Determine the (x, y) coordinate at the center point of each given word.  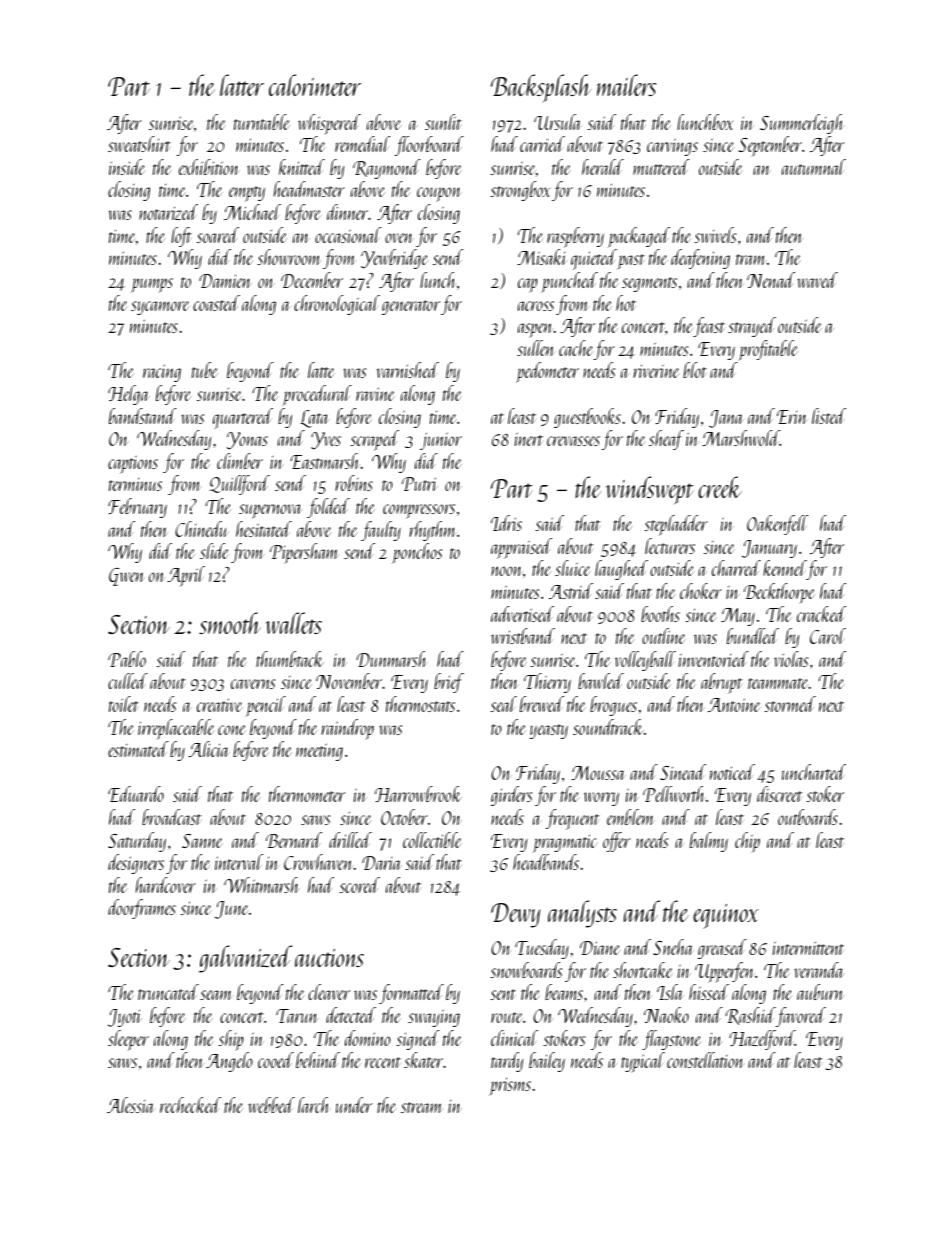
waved (817, 280)
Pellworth (674, 794)
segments (649, 284)
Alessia (131, 1105)
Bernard (294, 840)
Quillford (239, 485)
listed (829, 416)
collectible (432, 840)
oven (399, 238)
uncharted (814, 772)
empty (247, 194)
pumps (152, 285)
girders (511, 796)
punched (569, 282)
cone (232, 730)
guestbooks (587, 418)
